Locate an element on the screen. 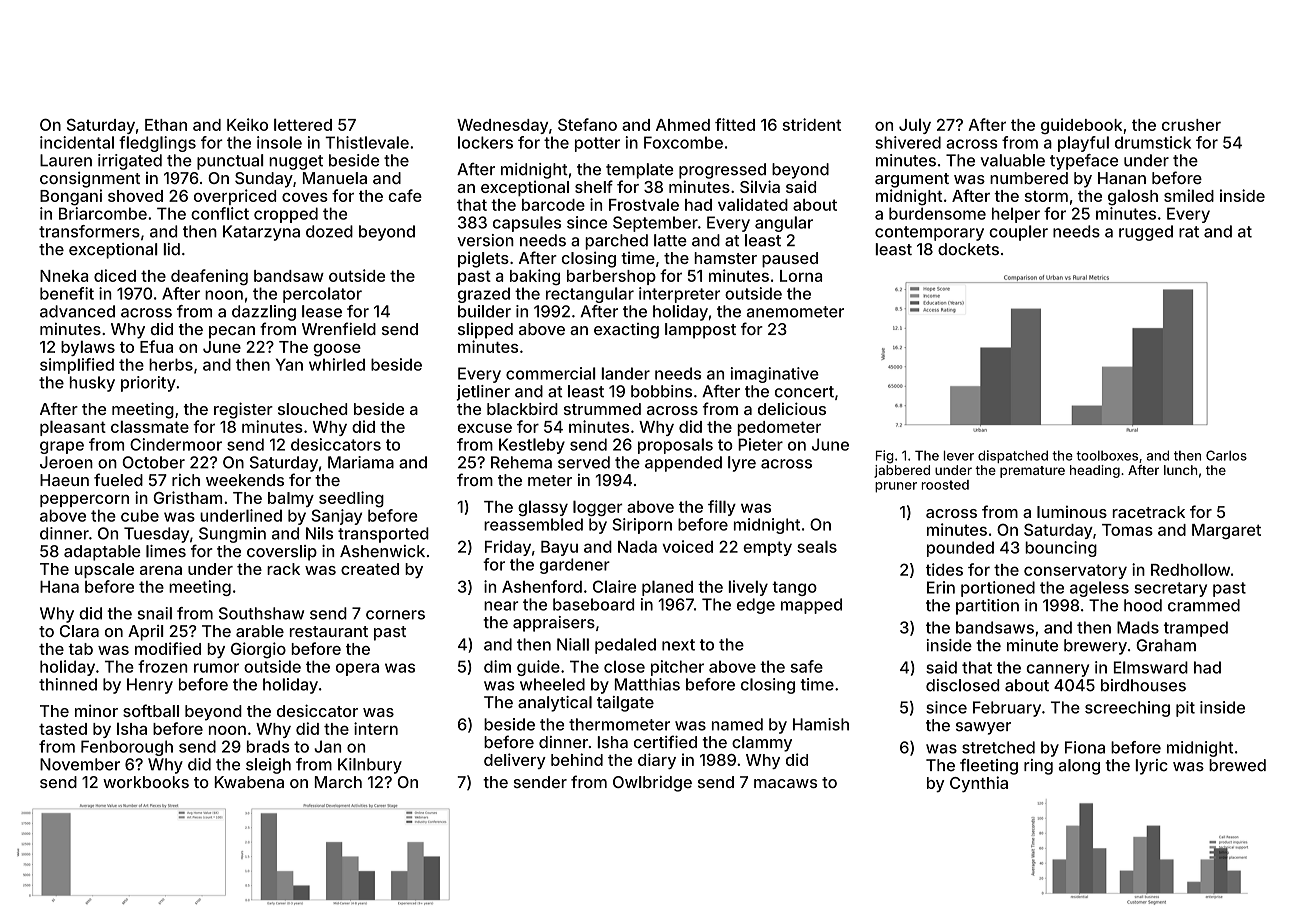  commercial is located at coordinates (551, 373).
